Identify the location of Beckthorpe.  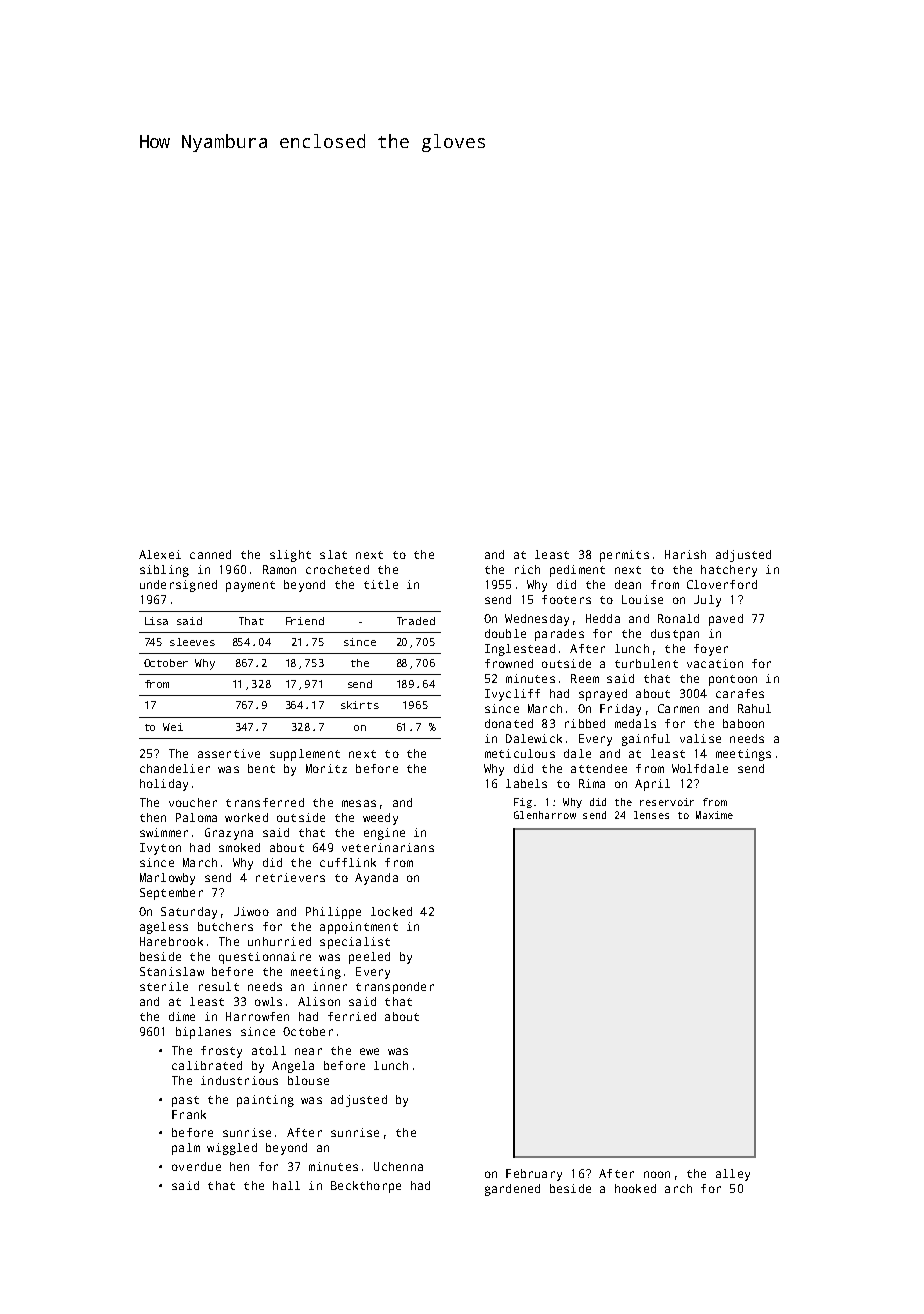
(366, 1187).
